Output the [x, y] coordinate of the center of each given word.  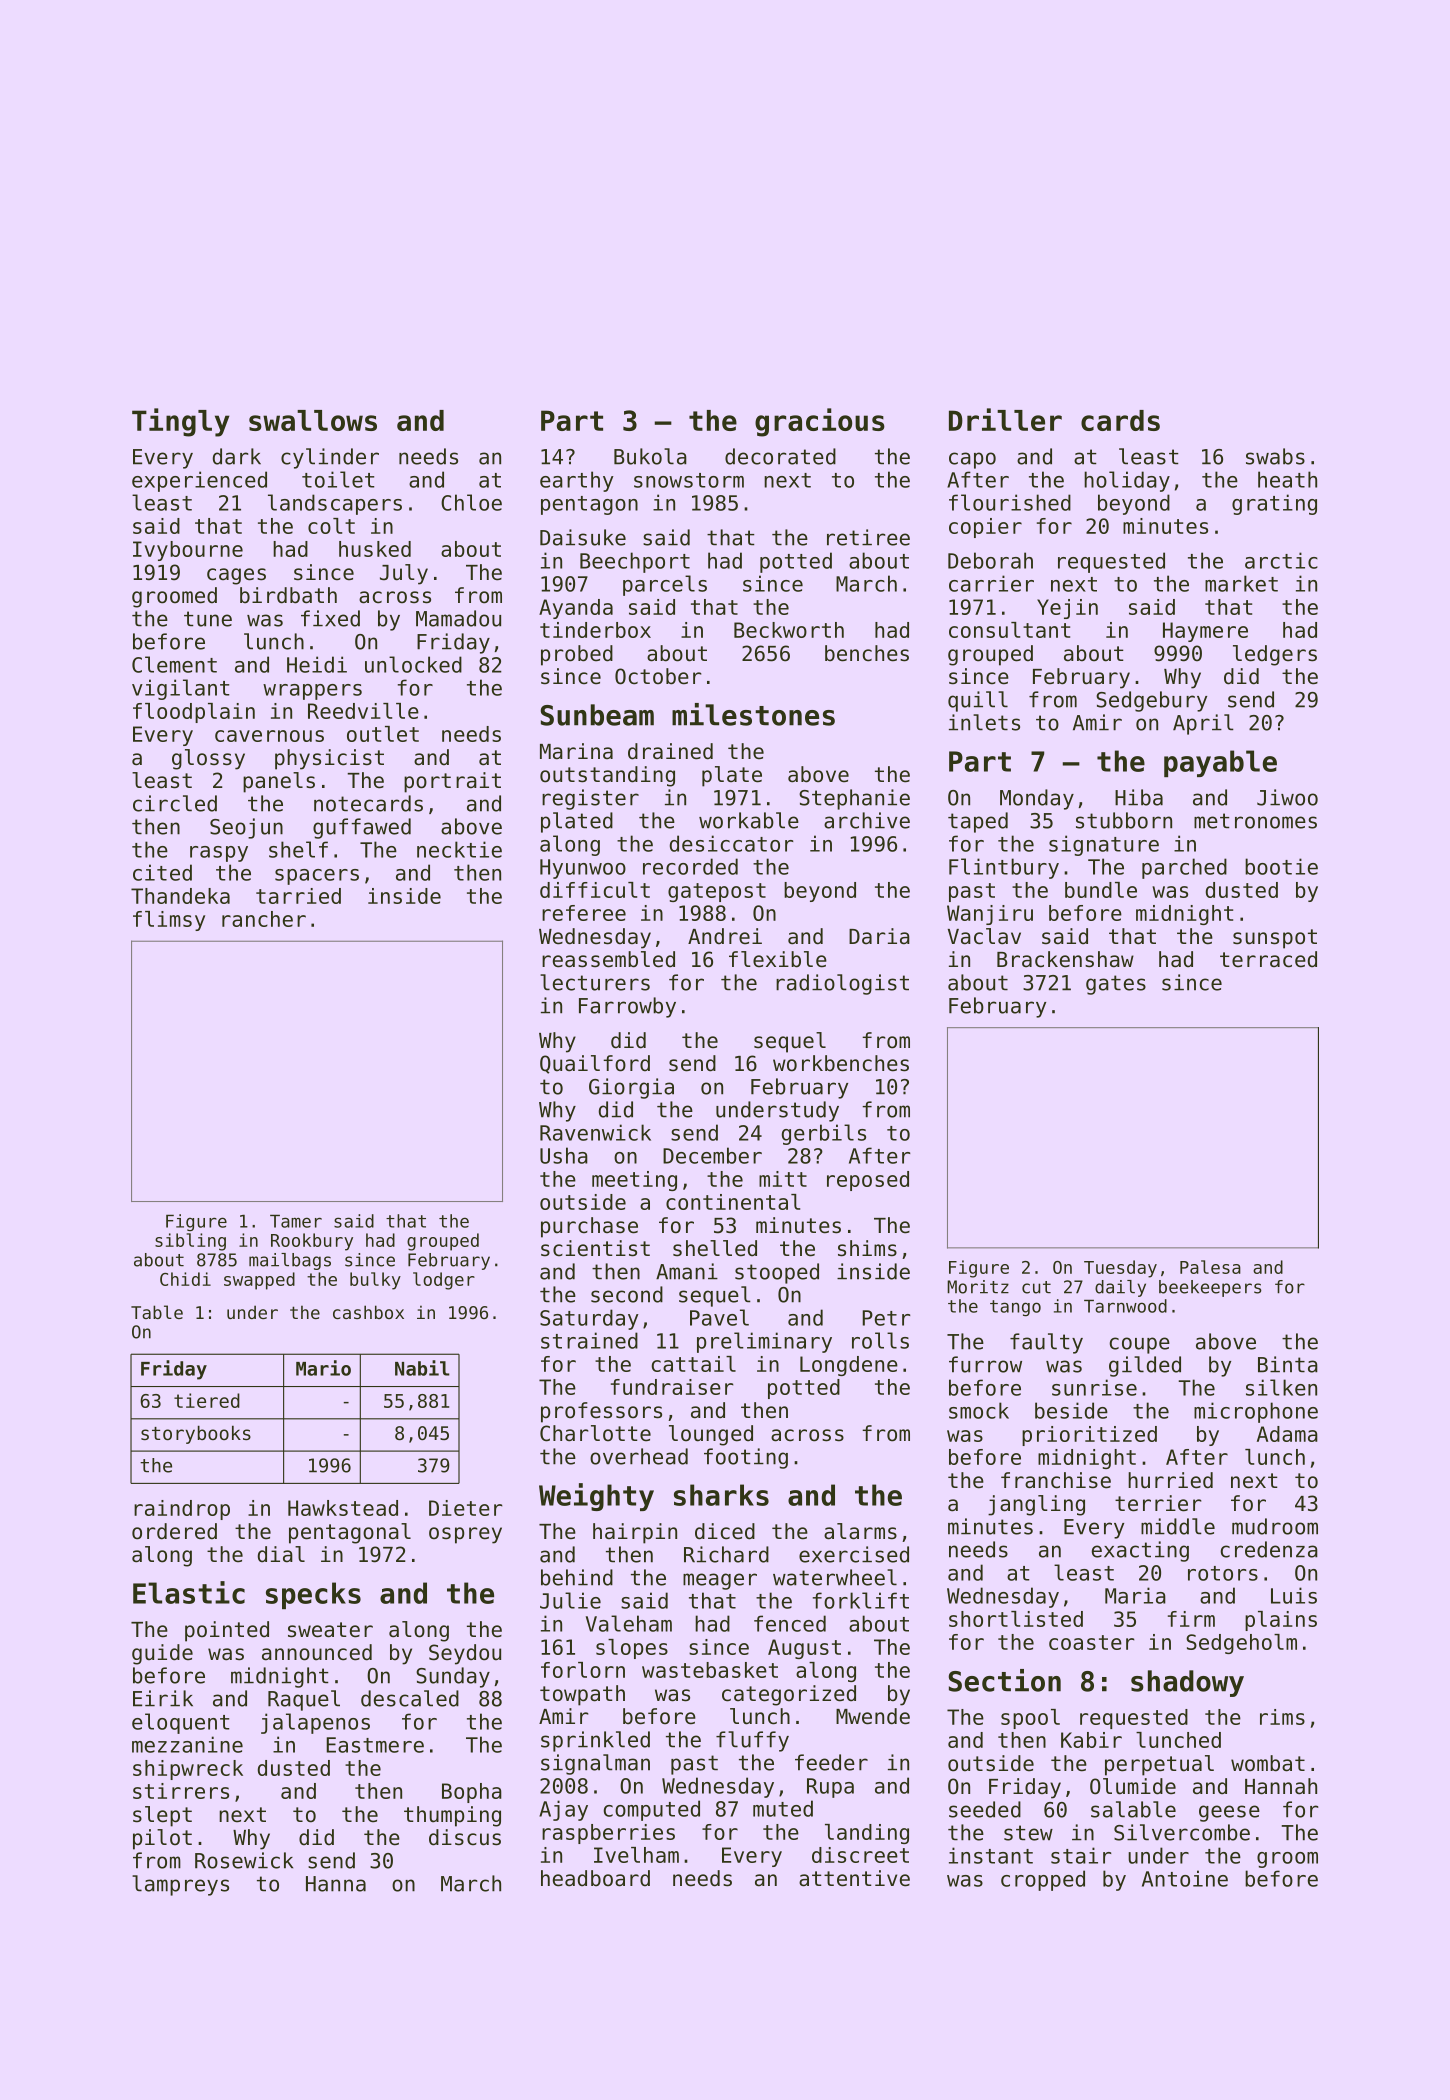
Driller [1005, 419]
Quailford [595, 1064]
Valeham [629, 1623]
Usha [564, 1155]
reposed [868, 1181]
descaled [410, 1698]
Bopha [472, 1793]
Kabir [1091, 1740]
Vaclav [984, 936]
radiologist [842, 984]
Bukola [650, 456]
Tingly [180, 422]
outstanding [607, 776]
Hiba [1139, 797]
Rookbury [312, 1242]
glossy [208, 759]
